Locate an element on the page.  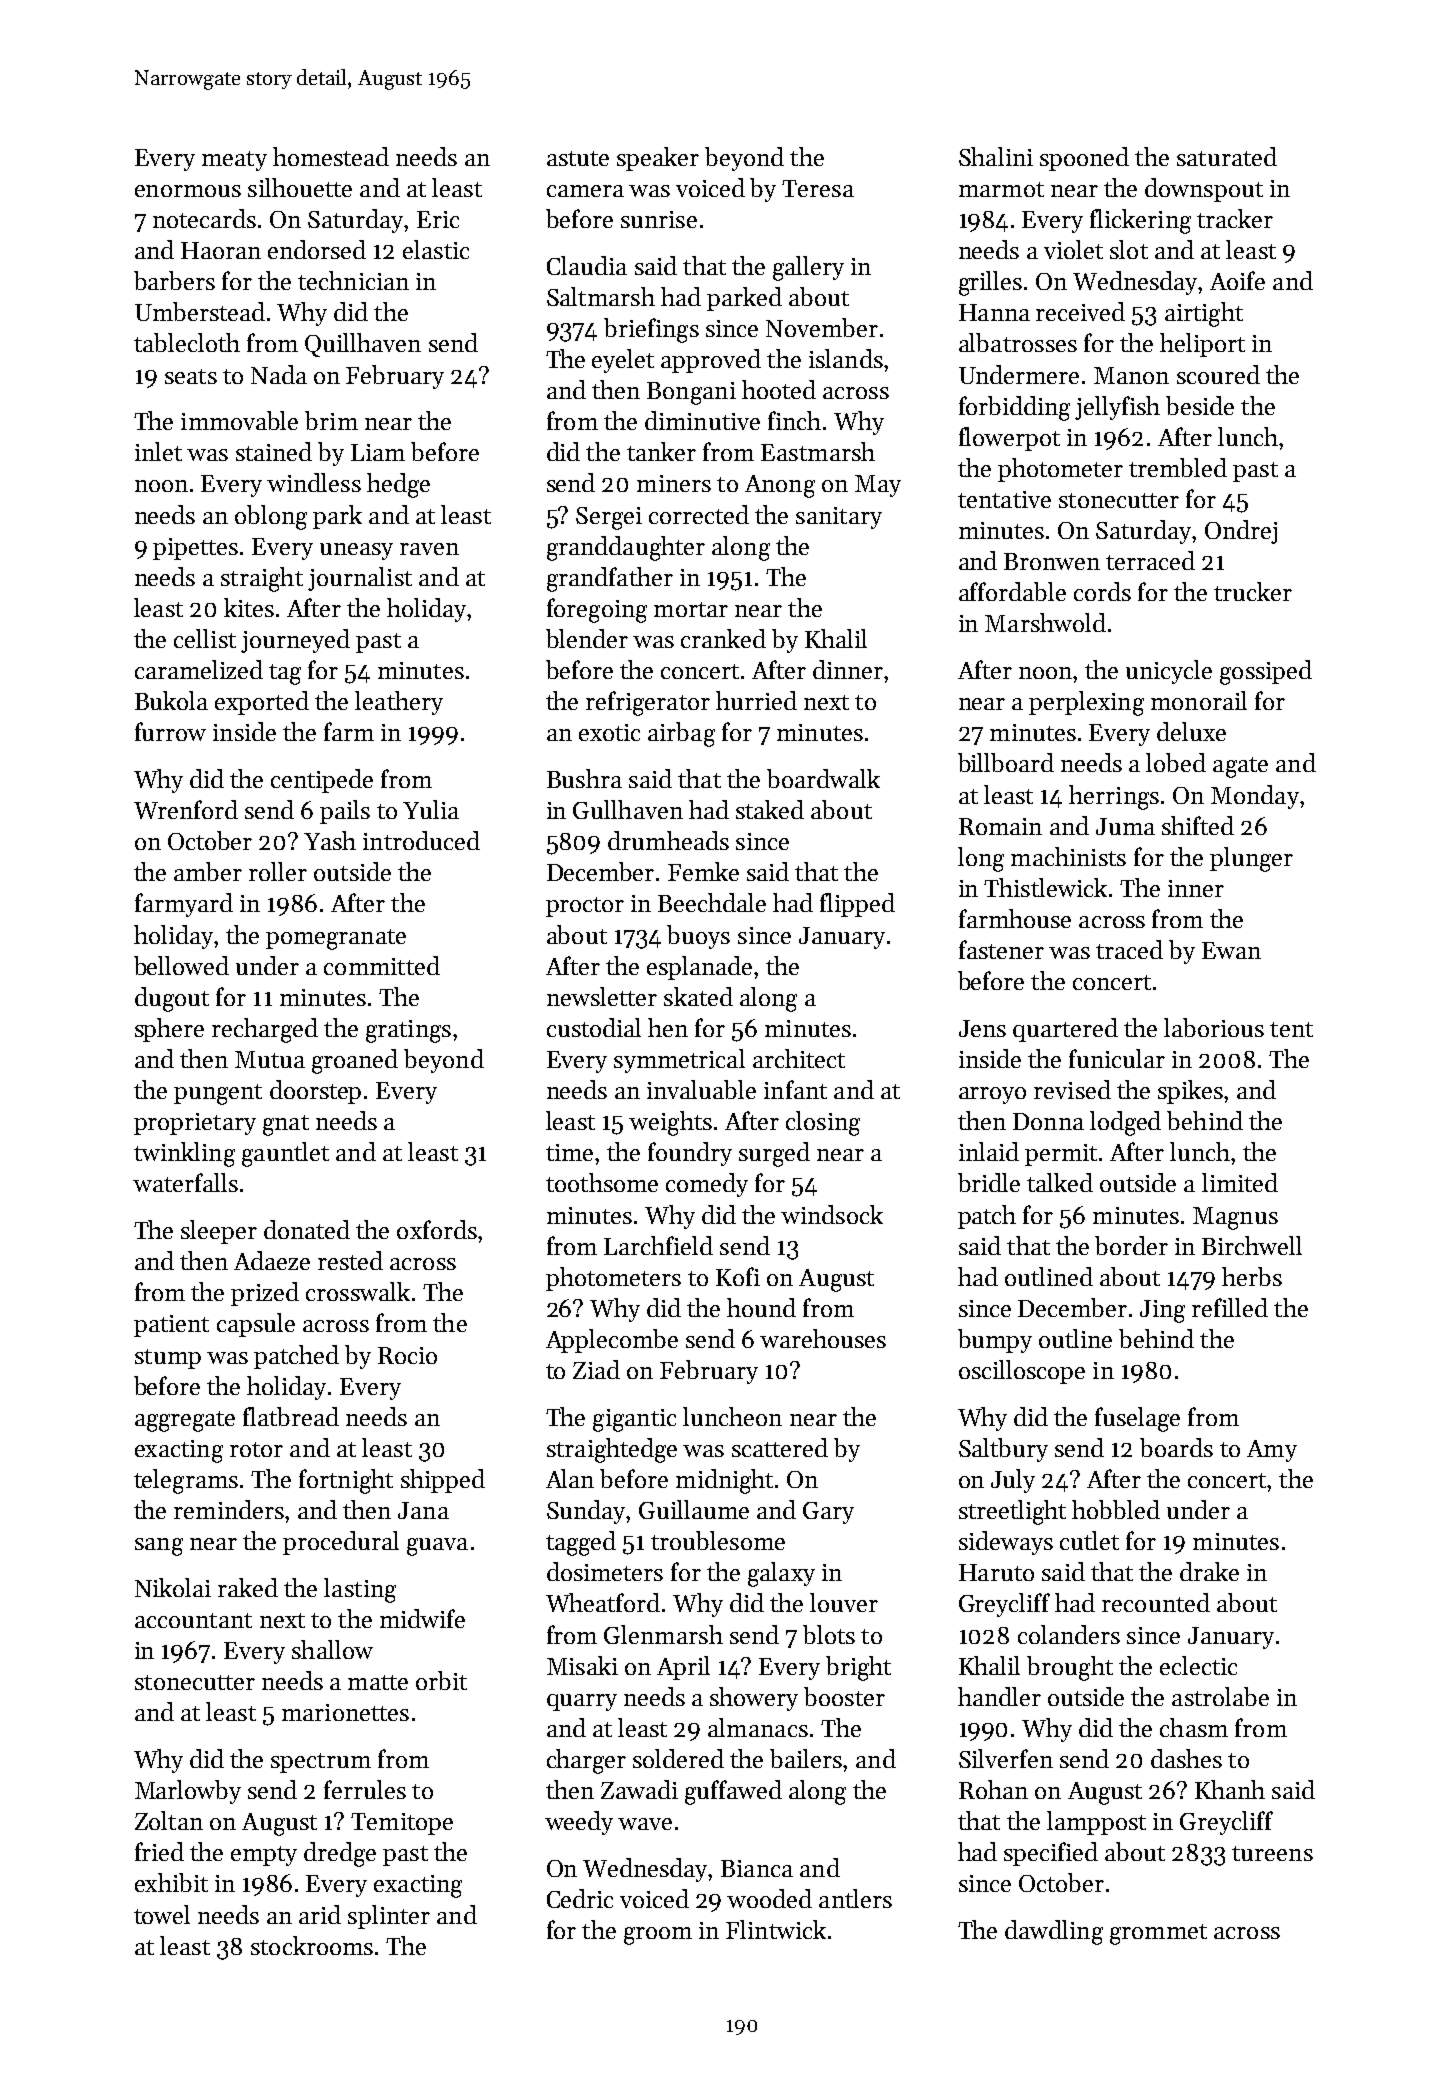
Bushra is located at coordinates (584, 778).
